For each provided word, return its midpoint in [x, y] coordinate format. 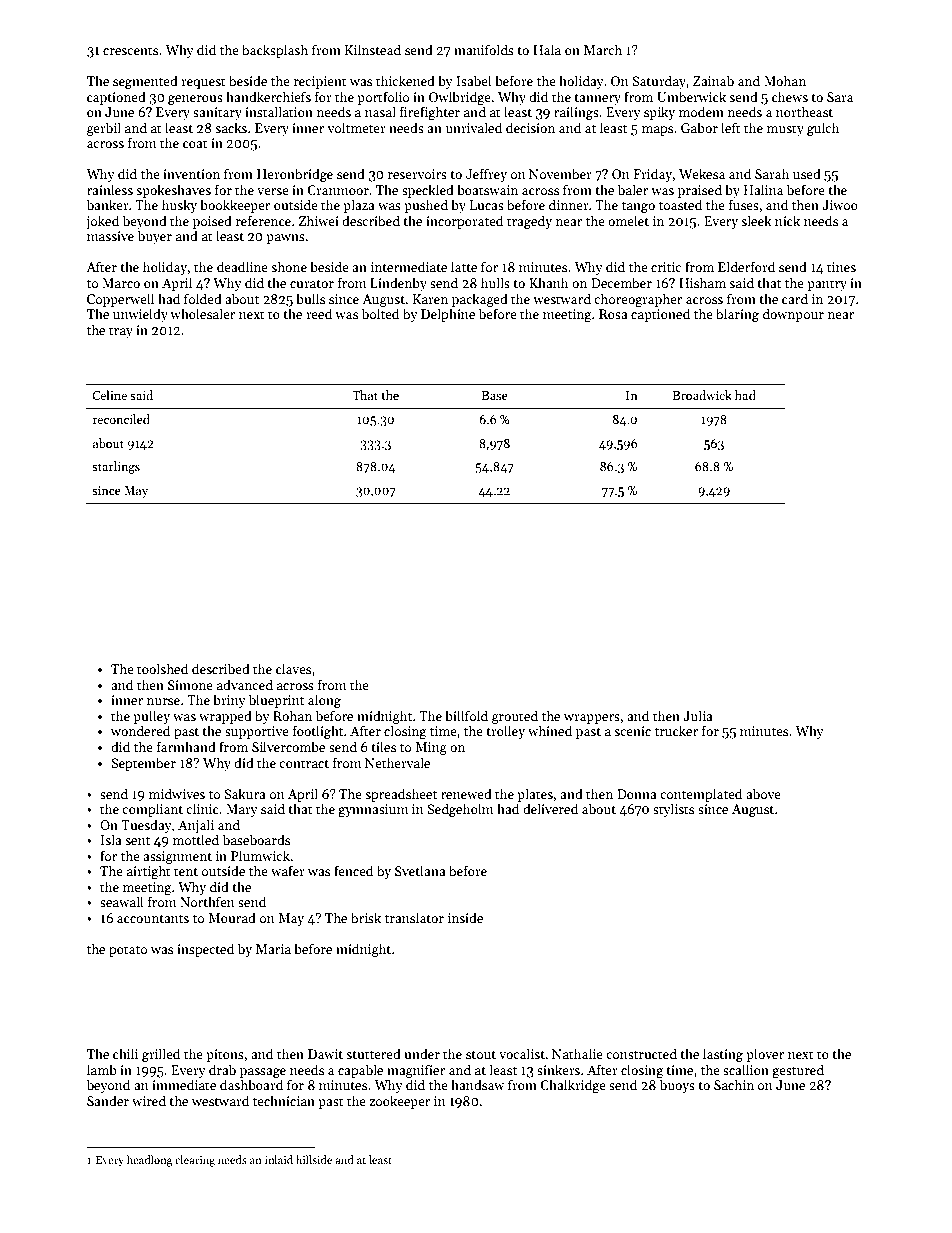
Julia [698, 715]
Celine [109, 395]
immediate [184, 1084]
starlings [116, 467]
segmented [145, 82]
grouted [515, 717]
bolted [380, 313]
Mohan [785, 80]
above [763, 793]
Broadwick [702, 395]
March [603, 49]
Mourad [232, 917]
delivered [550, 808]
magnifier [416, 1071]
